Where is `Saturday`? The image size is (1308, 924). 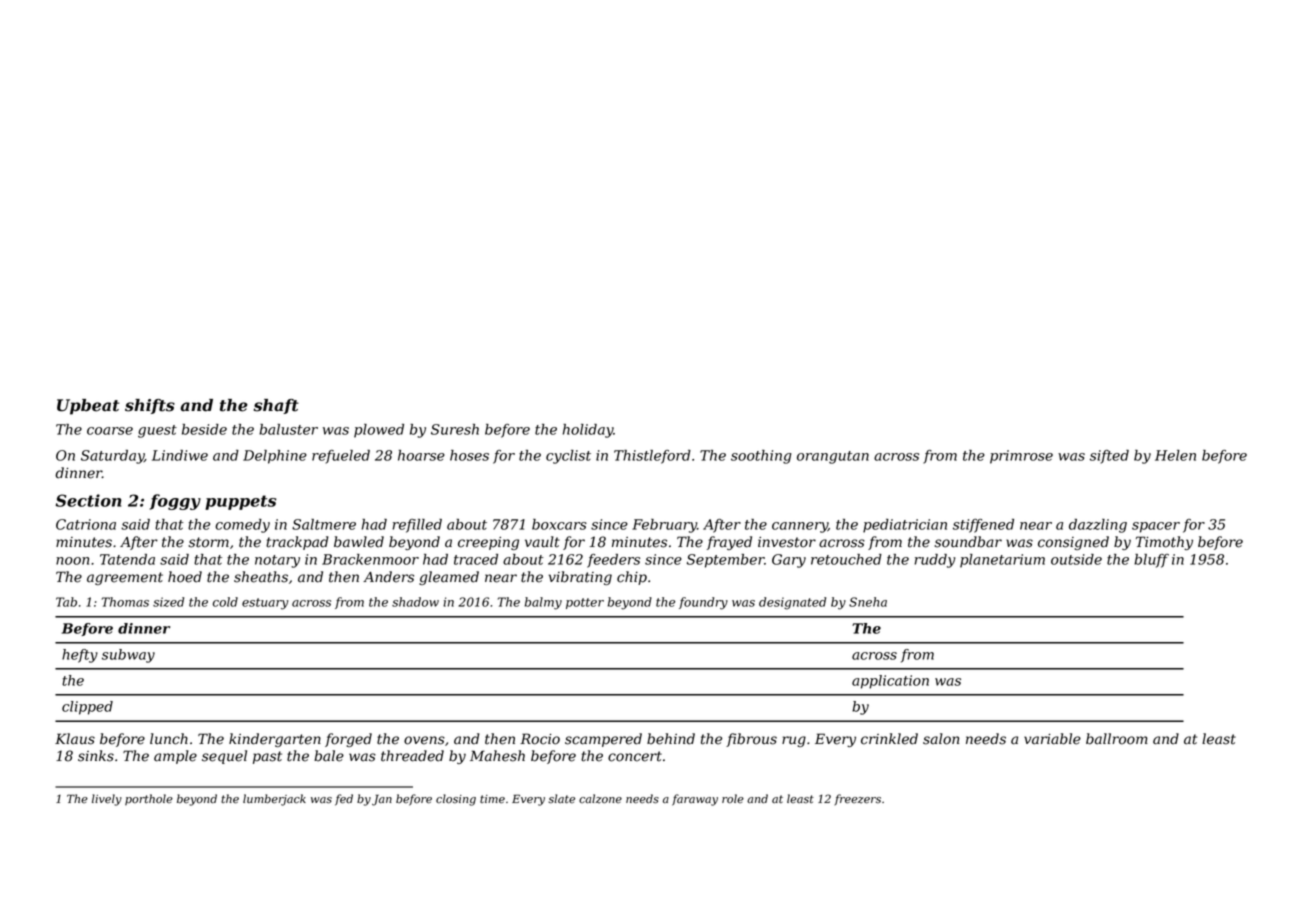
Saturday is located at coordinates (112, 457).
